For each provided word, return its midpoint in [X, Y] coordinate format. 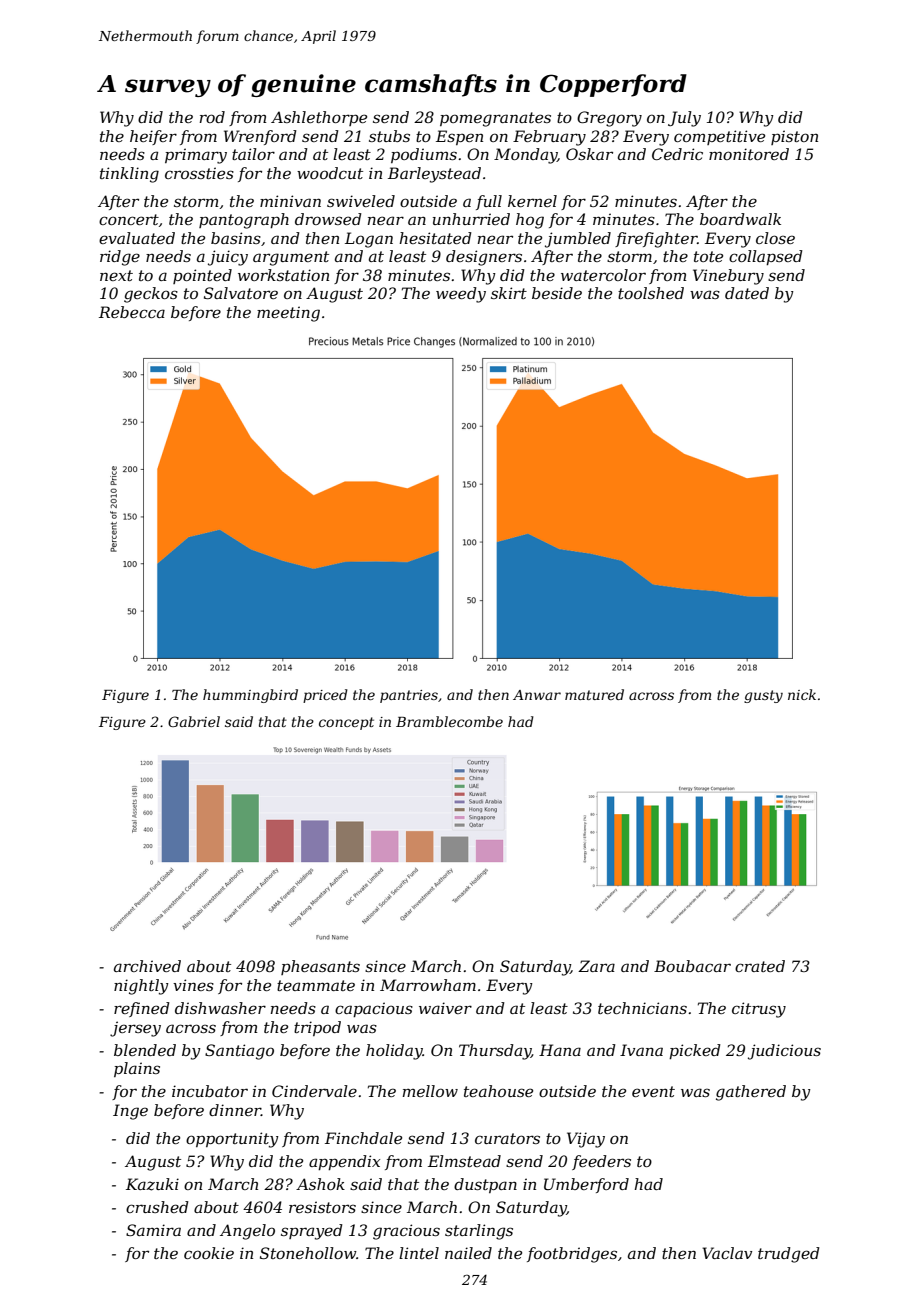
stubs [389, 136]
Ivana [641, 1050]
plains [137, 1069]
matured [594, 694]
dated [747, 293]
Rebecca [132, 312]
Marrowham [428, 985]
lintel [419, 1253]
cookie [209, 1253]
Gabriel [194, 721]
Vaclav [727, 1253]
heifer [153, 137]
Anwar [537, 695]
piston [794, 137]
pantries [409, 696]
